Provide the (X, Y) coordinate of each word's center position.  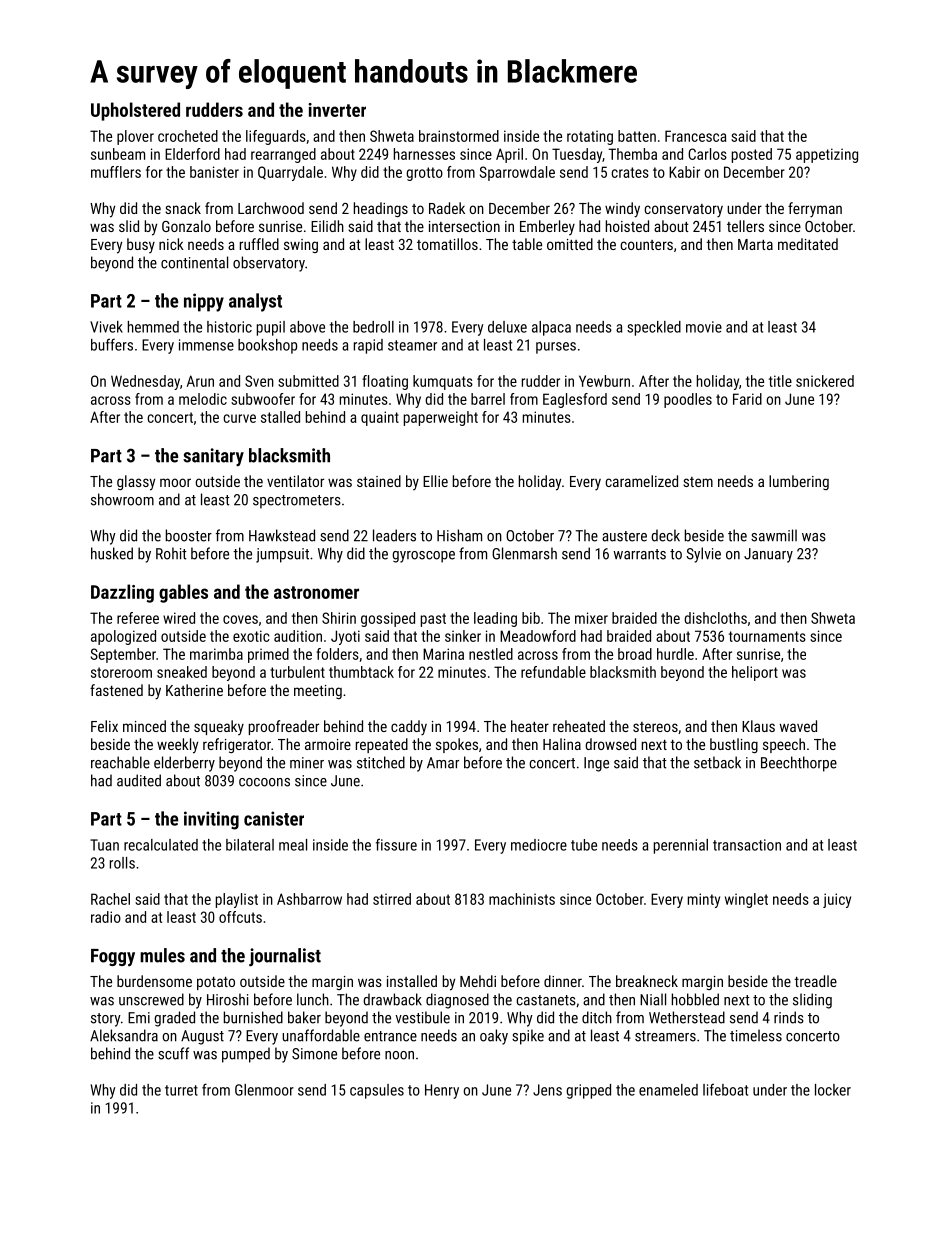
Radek (447, 208)
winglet (746, 900)
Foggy (113, 957)
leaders (394, 535)
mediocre (539, 845)
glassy (136, 483)
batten (637, 136)
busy (141, 245)
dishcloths (715, 618)
